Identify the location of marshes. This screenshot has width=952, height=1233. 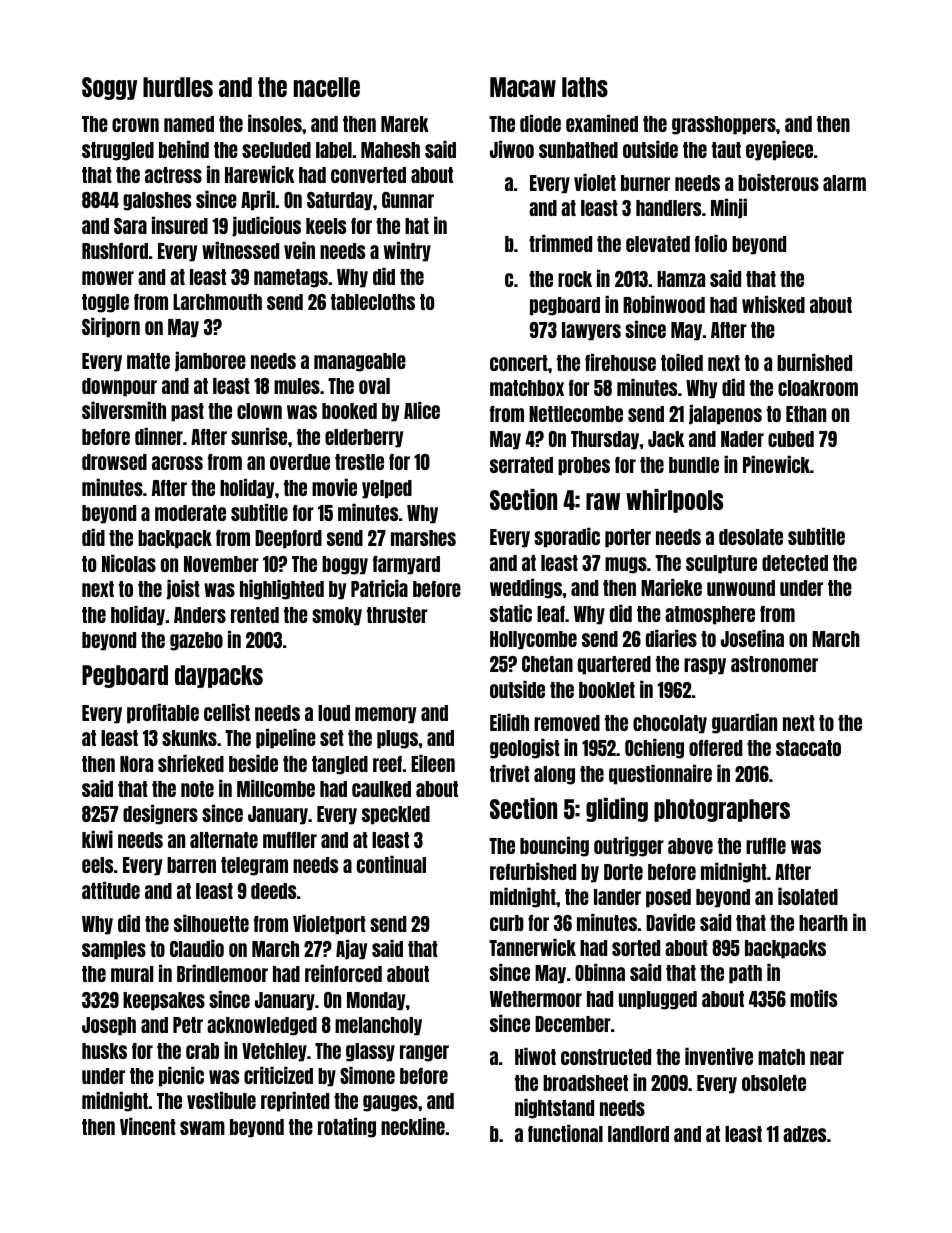
(423, 538).
